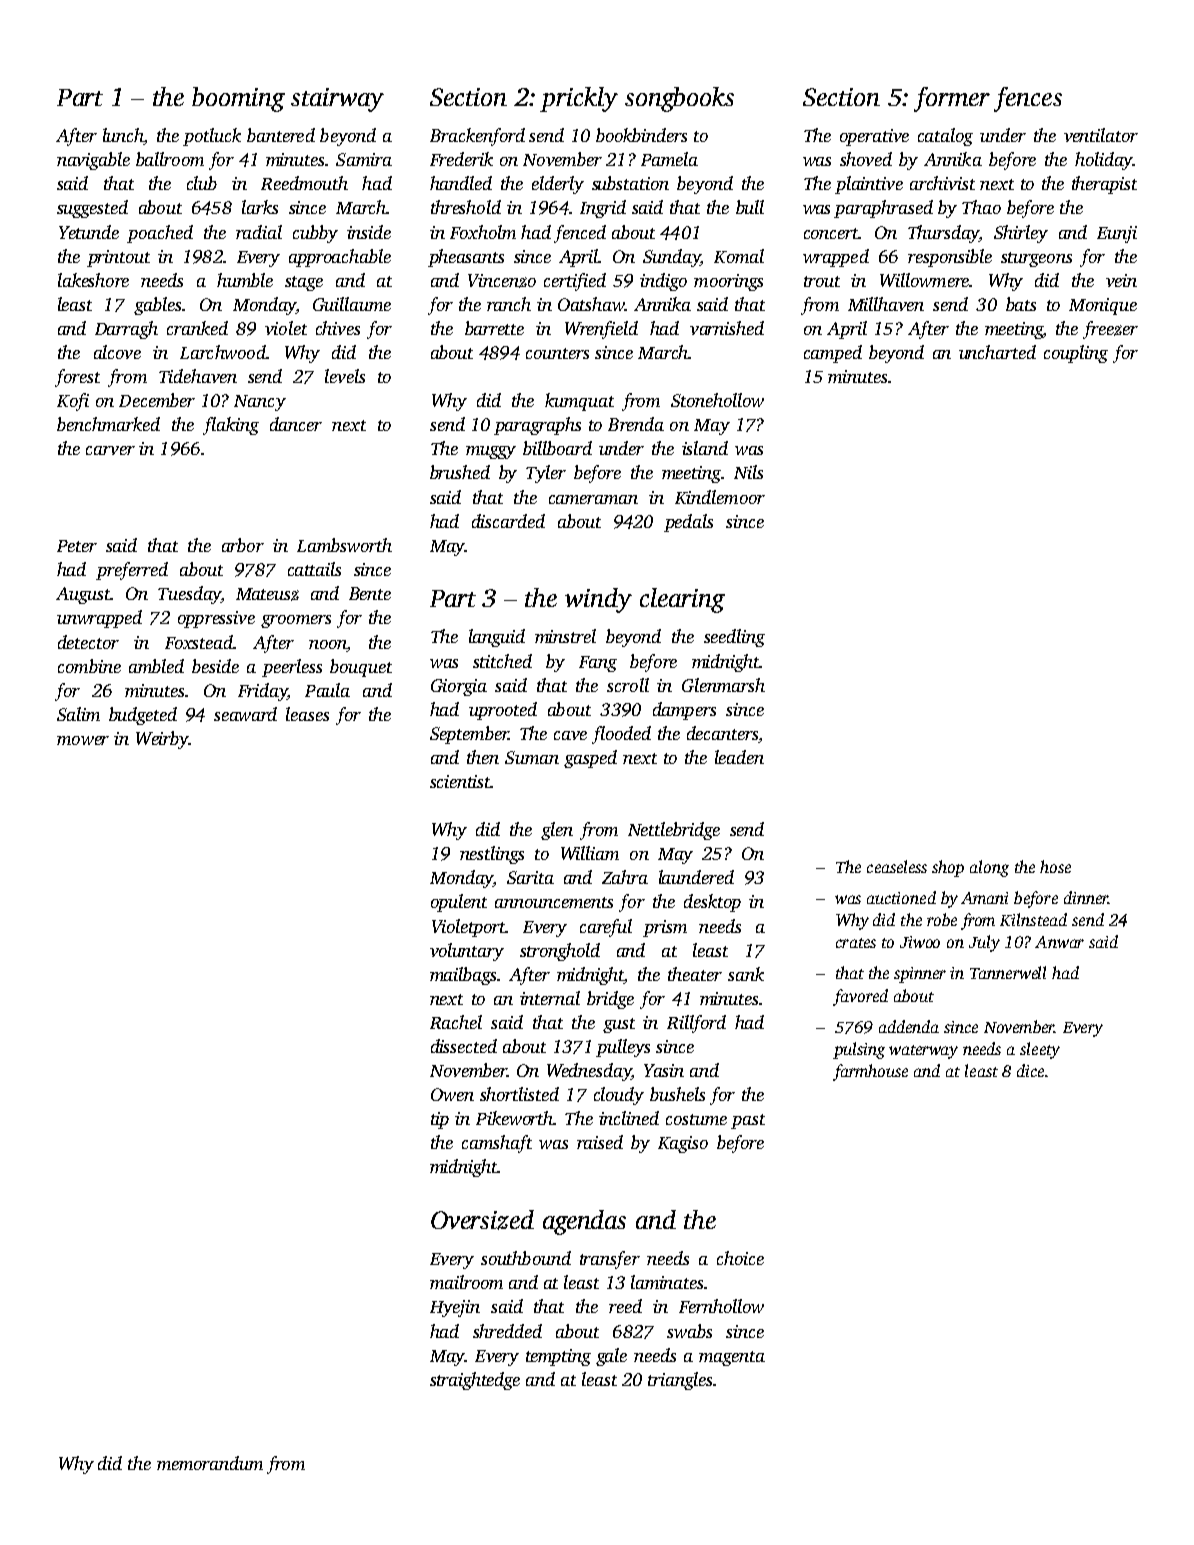  I want to click on catalog, so click(945, 137).
